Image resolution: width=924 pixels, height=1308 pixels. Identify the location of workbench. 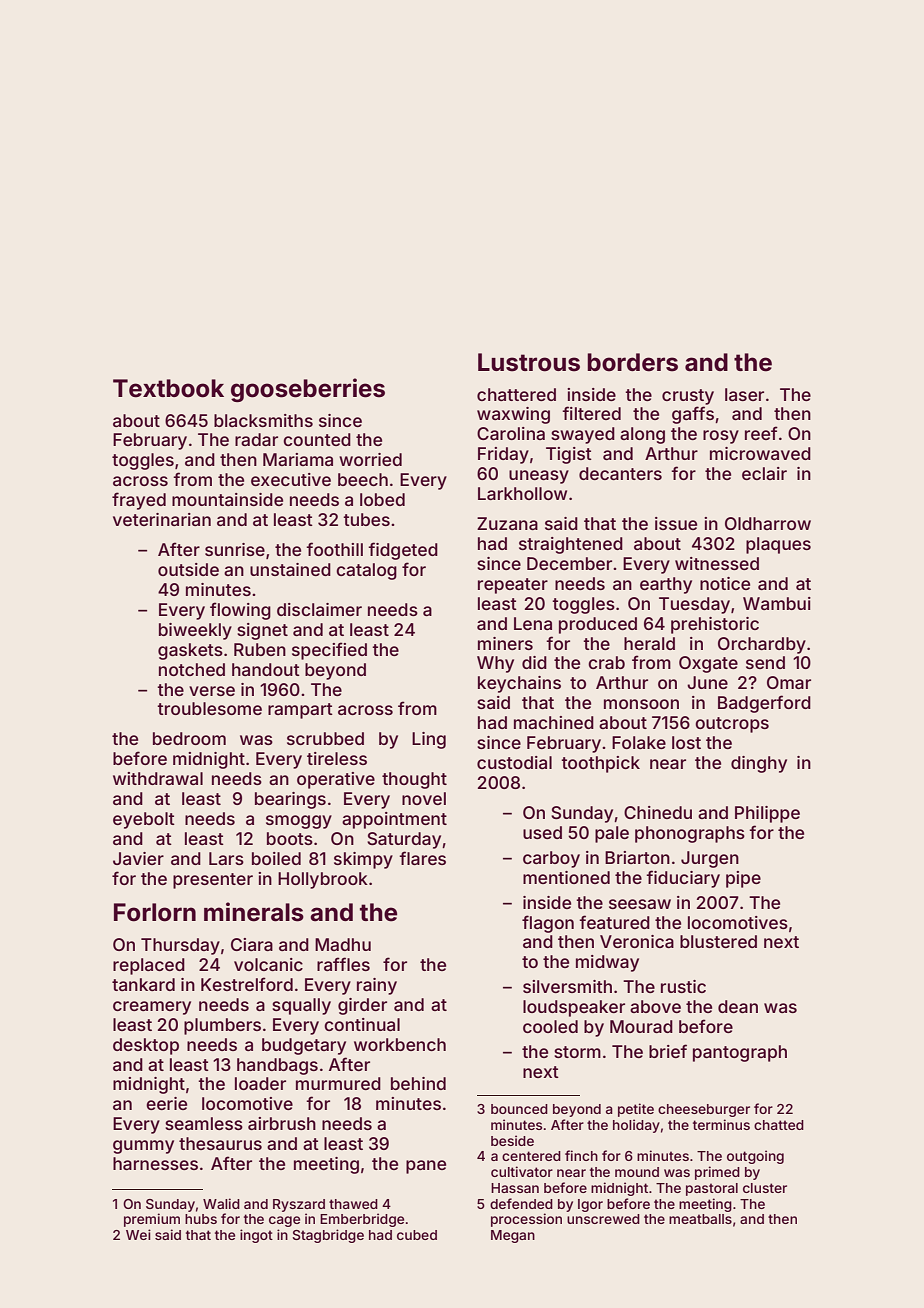
(400, 1044).
